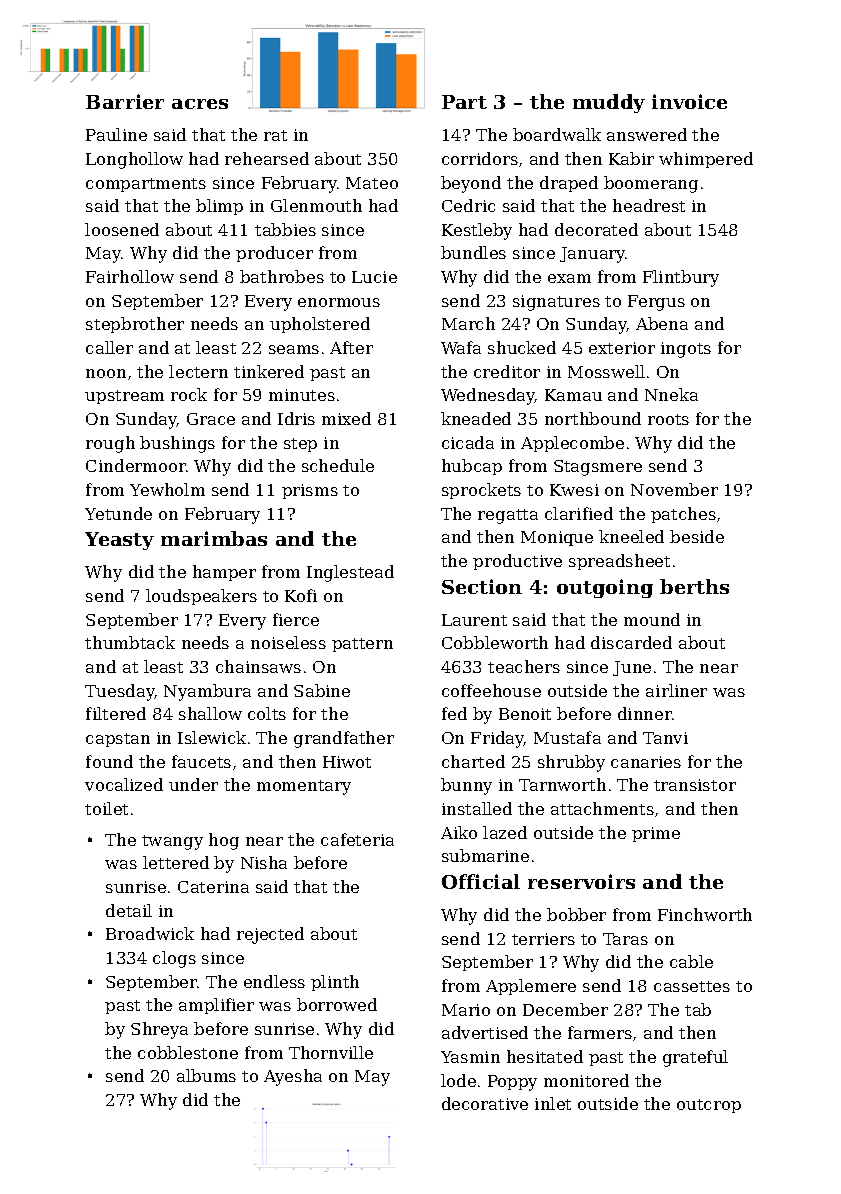 The height and width of the page is (1194, 841). Describe the element at coordinates (159, 1030) in the page. I see `Shreya` at that location.
